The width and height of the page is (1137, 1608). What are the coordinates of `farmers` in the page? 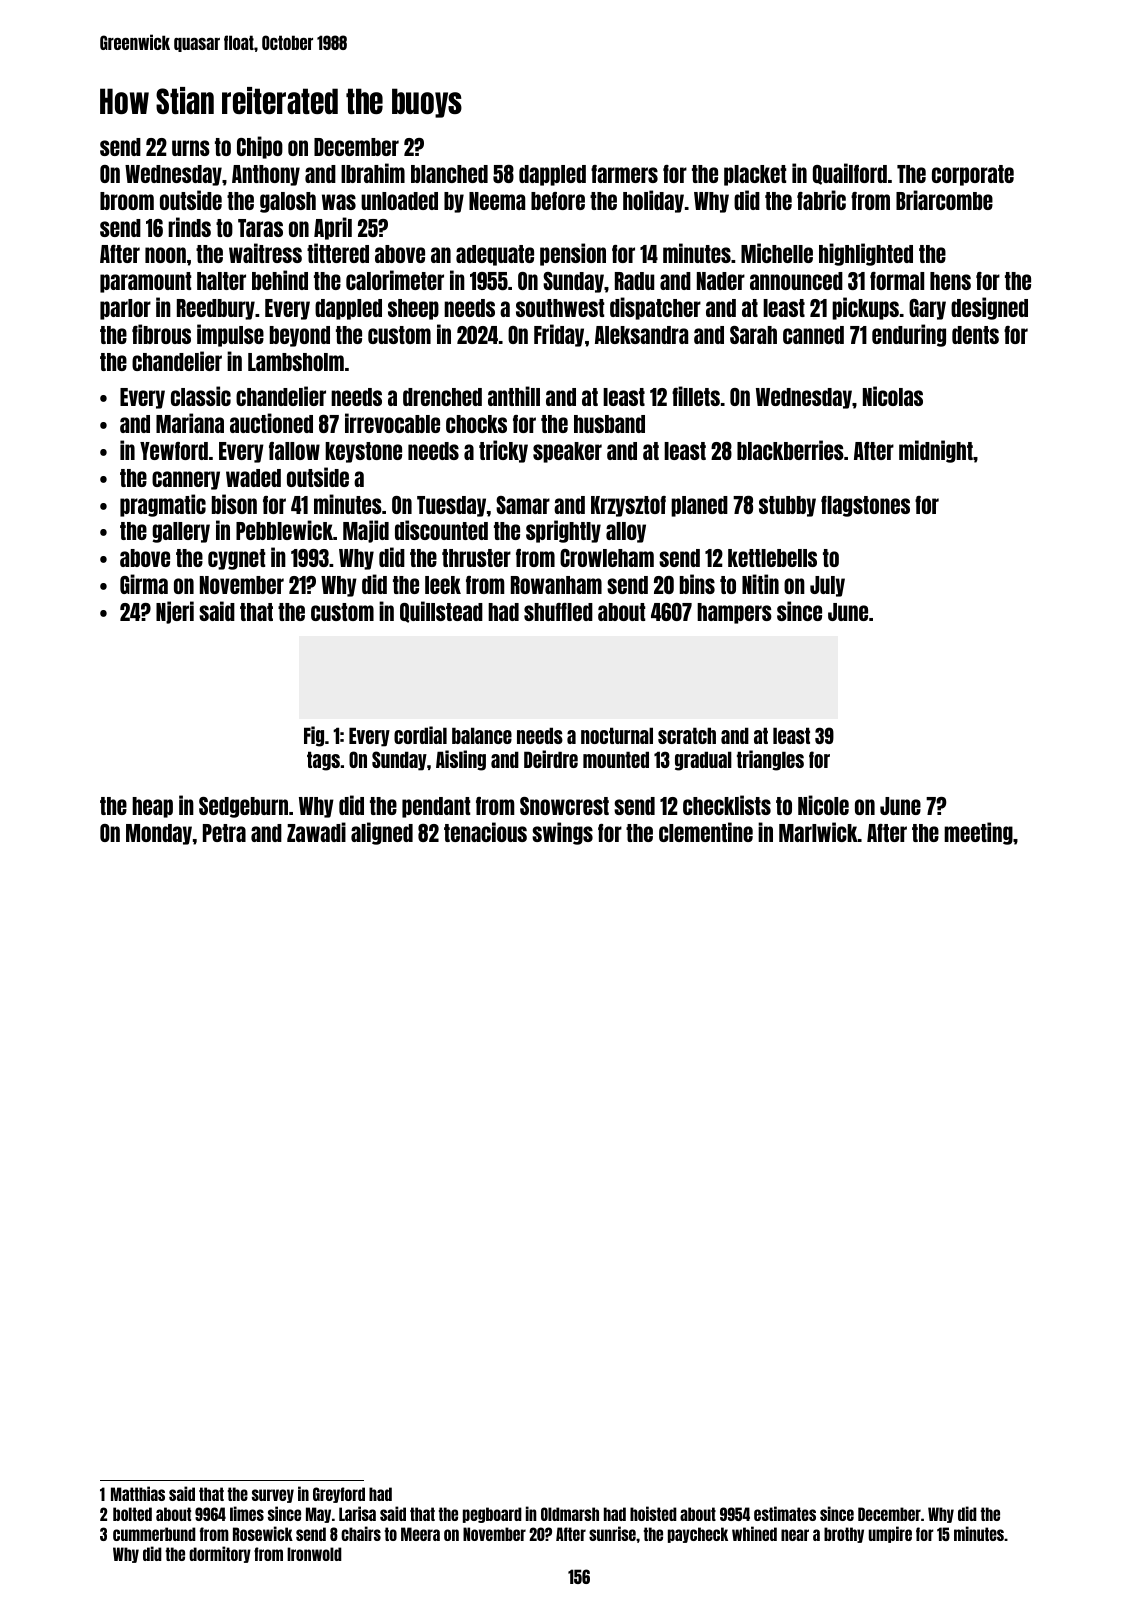 It's located at (624, 174).
